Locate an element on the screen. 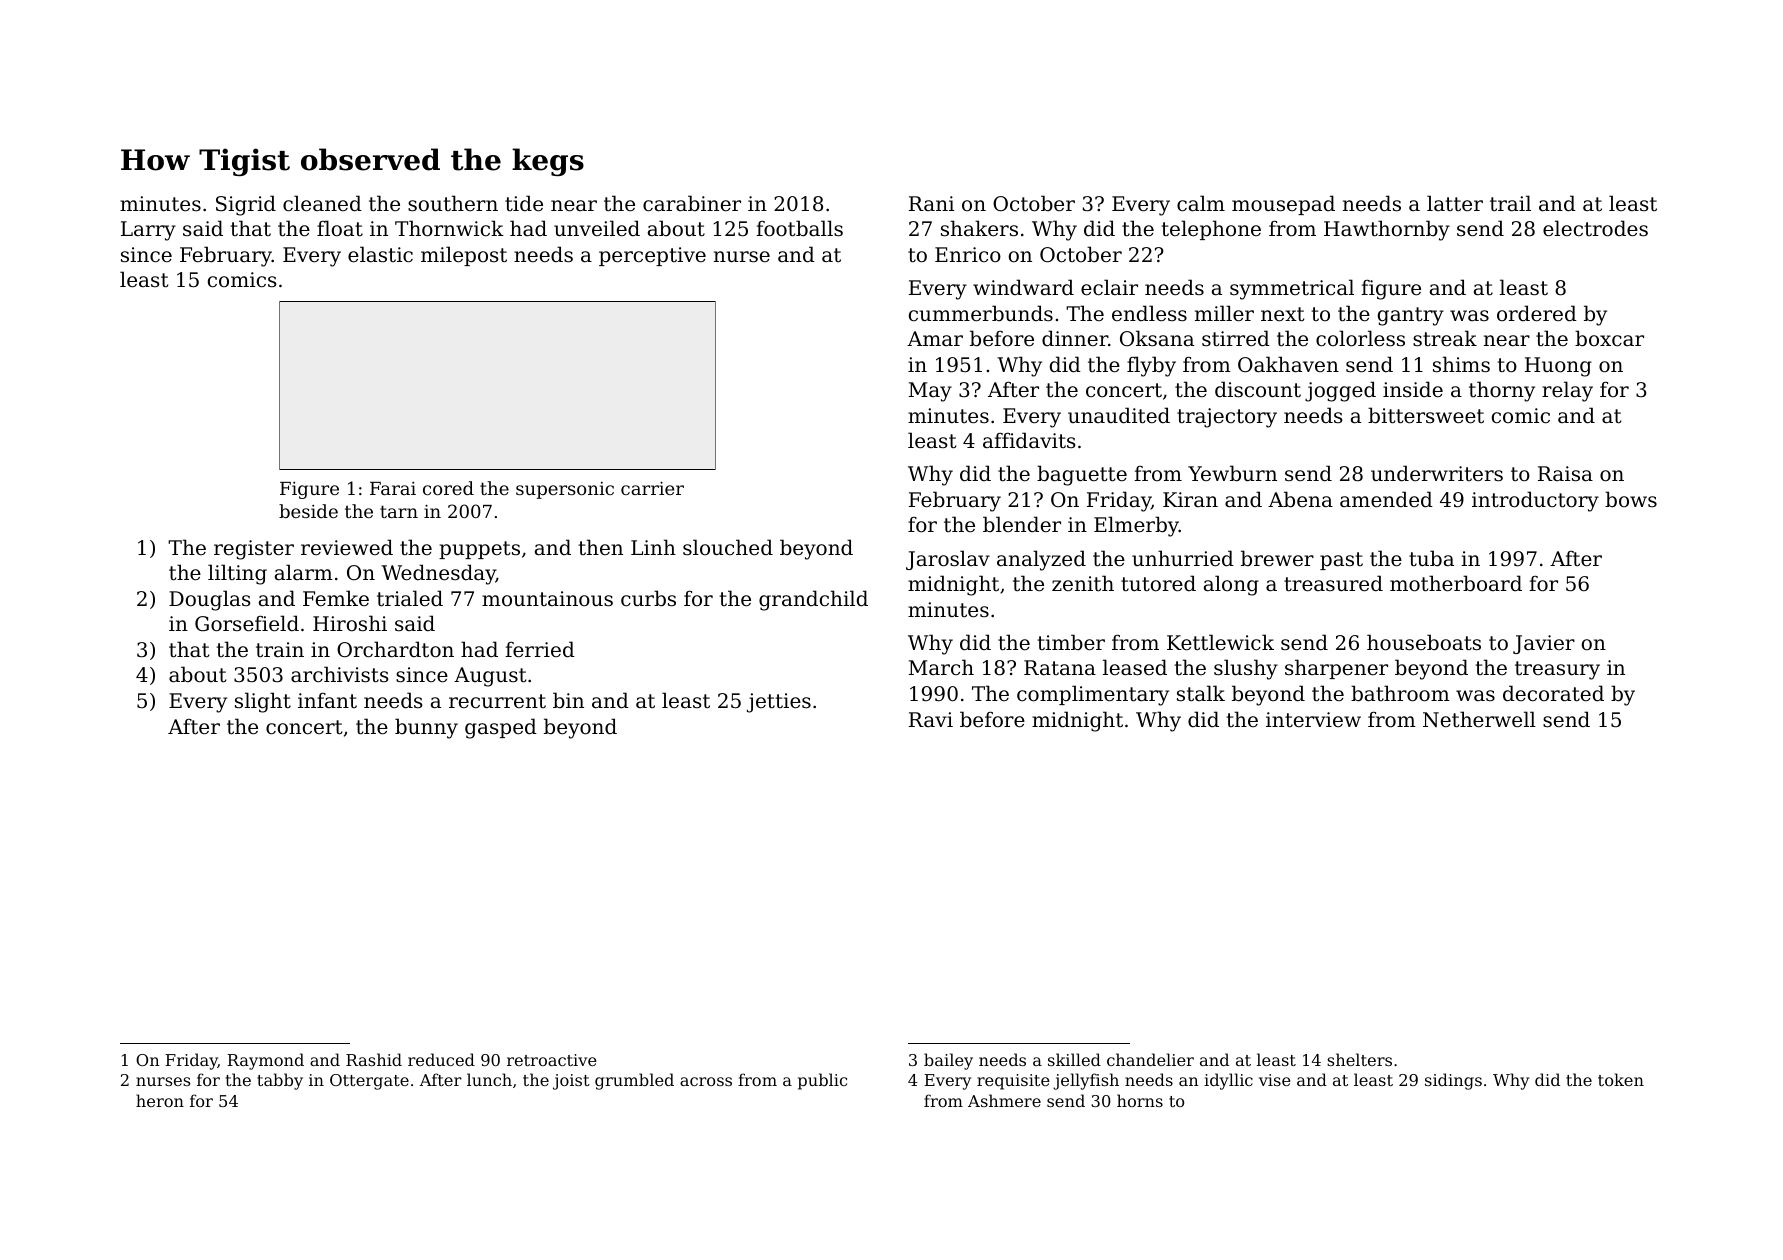 This screenshot has height=1260, width=1783. elastic is located at coordinates (380, 254).
